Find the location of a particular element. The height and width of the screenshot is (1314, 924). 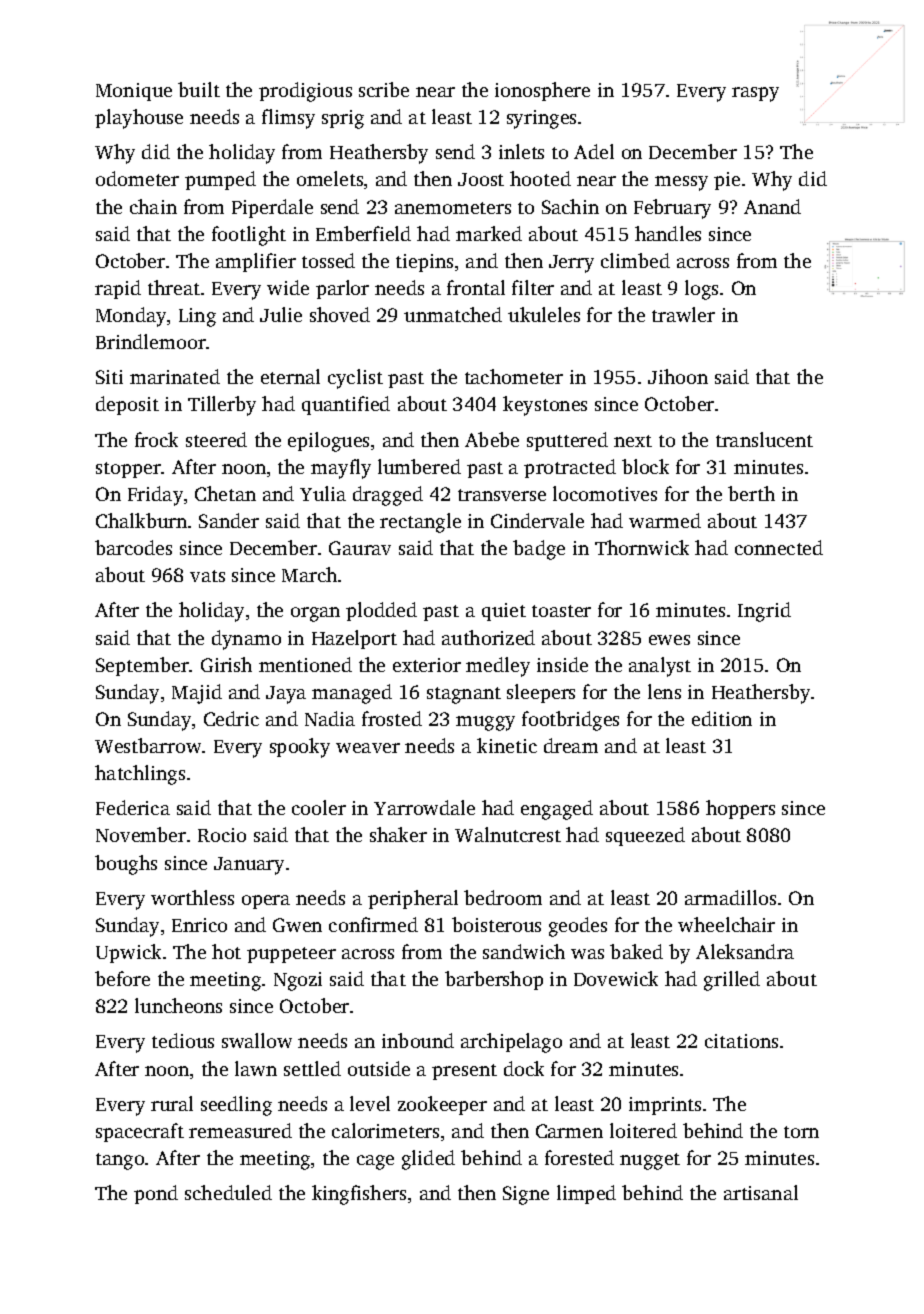

badge is located at coordinates (539, 550).
